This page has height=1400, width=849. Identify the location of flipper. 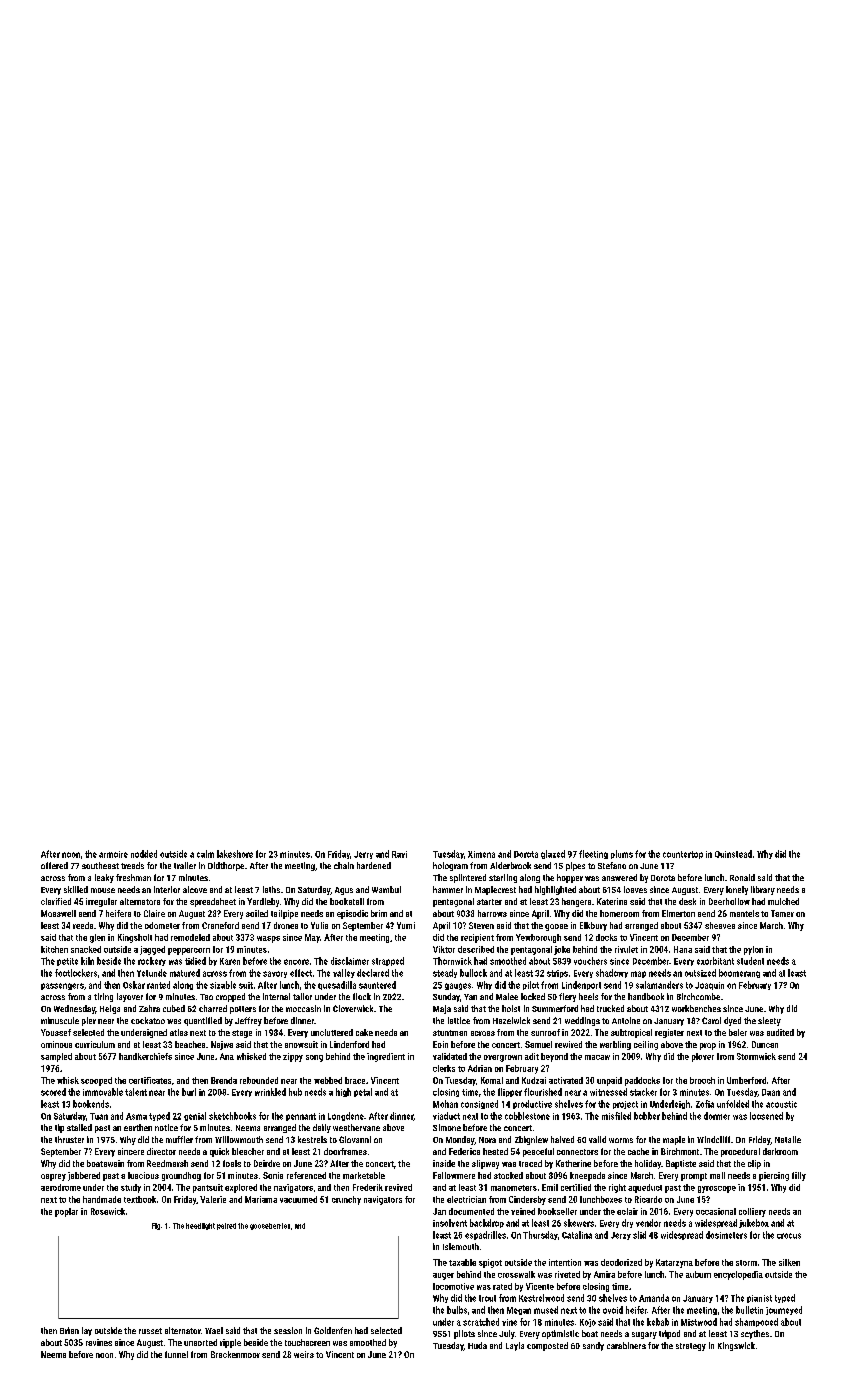
(510, 1092).
